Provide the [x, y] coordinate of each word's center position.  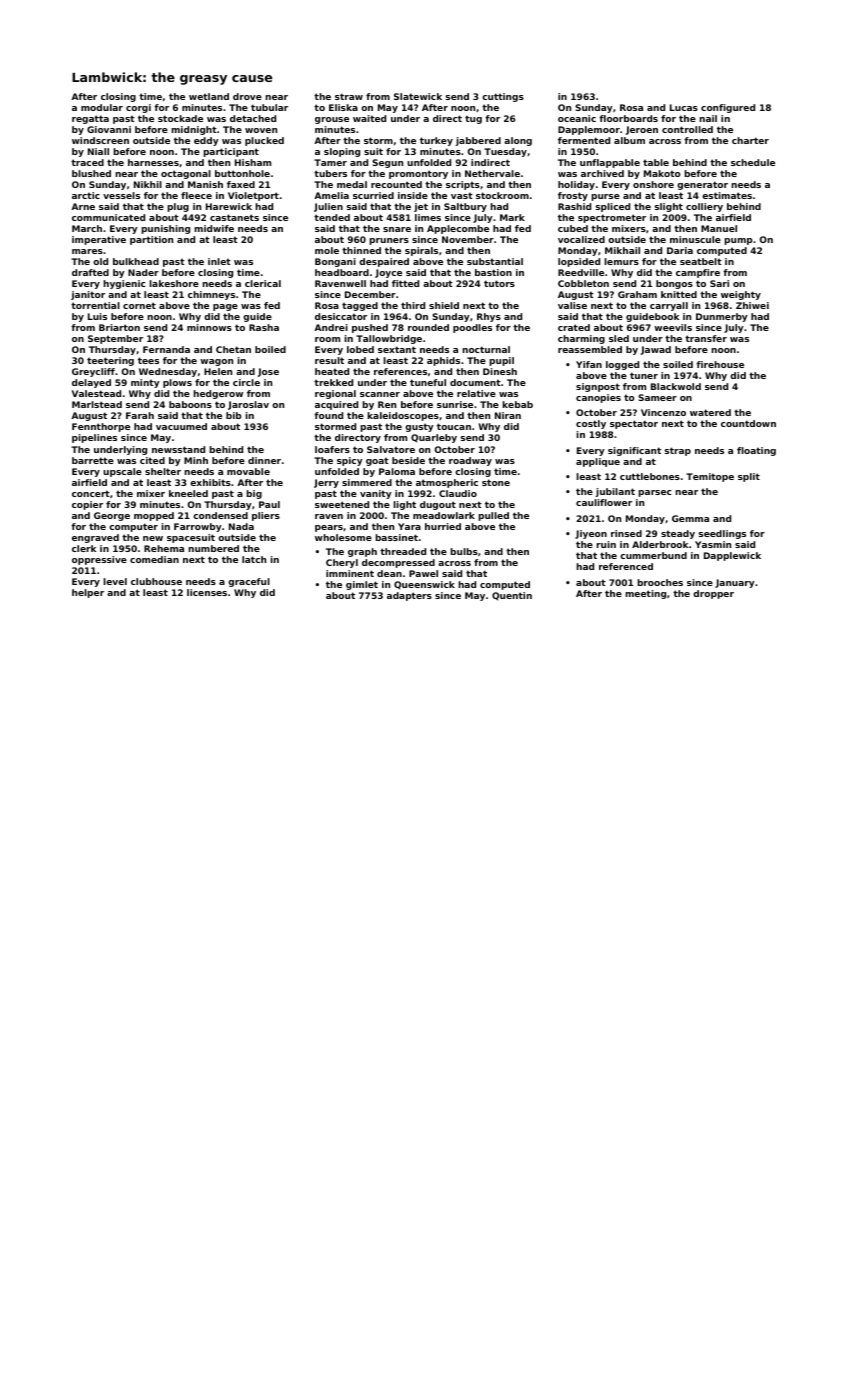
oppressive [99, 560]
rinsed [626, 533]
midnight [194, 130]
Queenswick [424, 585]
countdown [748, 423]
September [115, 339]
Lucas [684, 107]
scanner [380, 394]
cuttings [503, 97]
